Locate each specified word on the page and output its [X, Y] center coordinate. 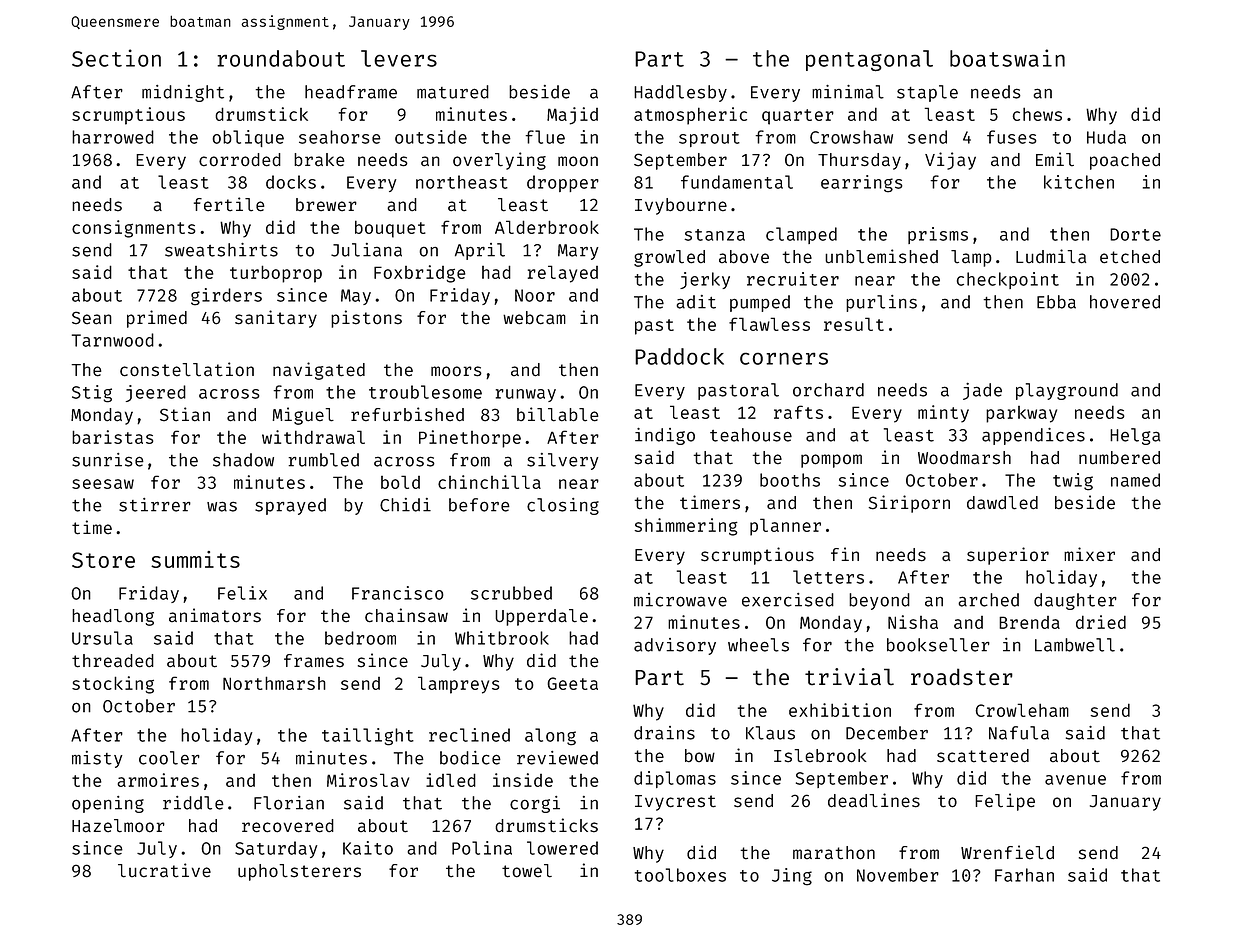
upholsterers [299, 872]
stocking [113, 685]
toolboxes [680, 875]
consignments [133, 229]
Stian [185, 414]
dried [1101, 622]
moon [578, 161]
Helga [1135, 436]
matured [453, 92]
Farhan [1024, 875]
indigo [665, 436]
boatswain [1007, 58]
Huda [1106, 137]
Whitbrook [502, 638]
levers [399, 58]
